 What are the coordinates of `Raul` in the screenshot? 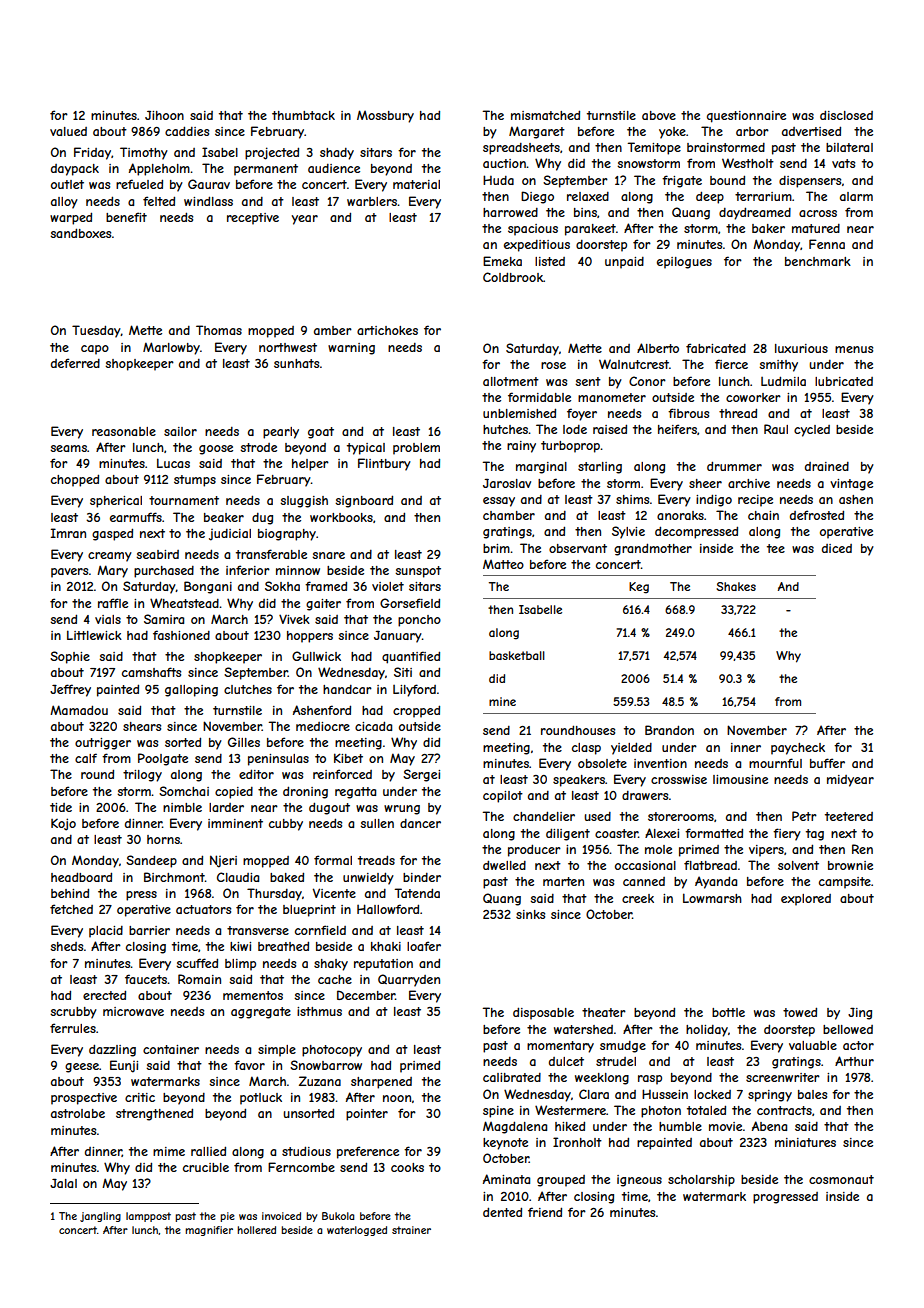 It's located at (776, 429).
